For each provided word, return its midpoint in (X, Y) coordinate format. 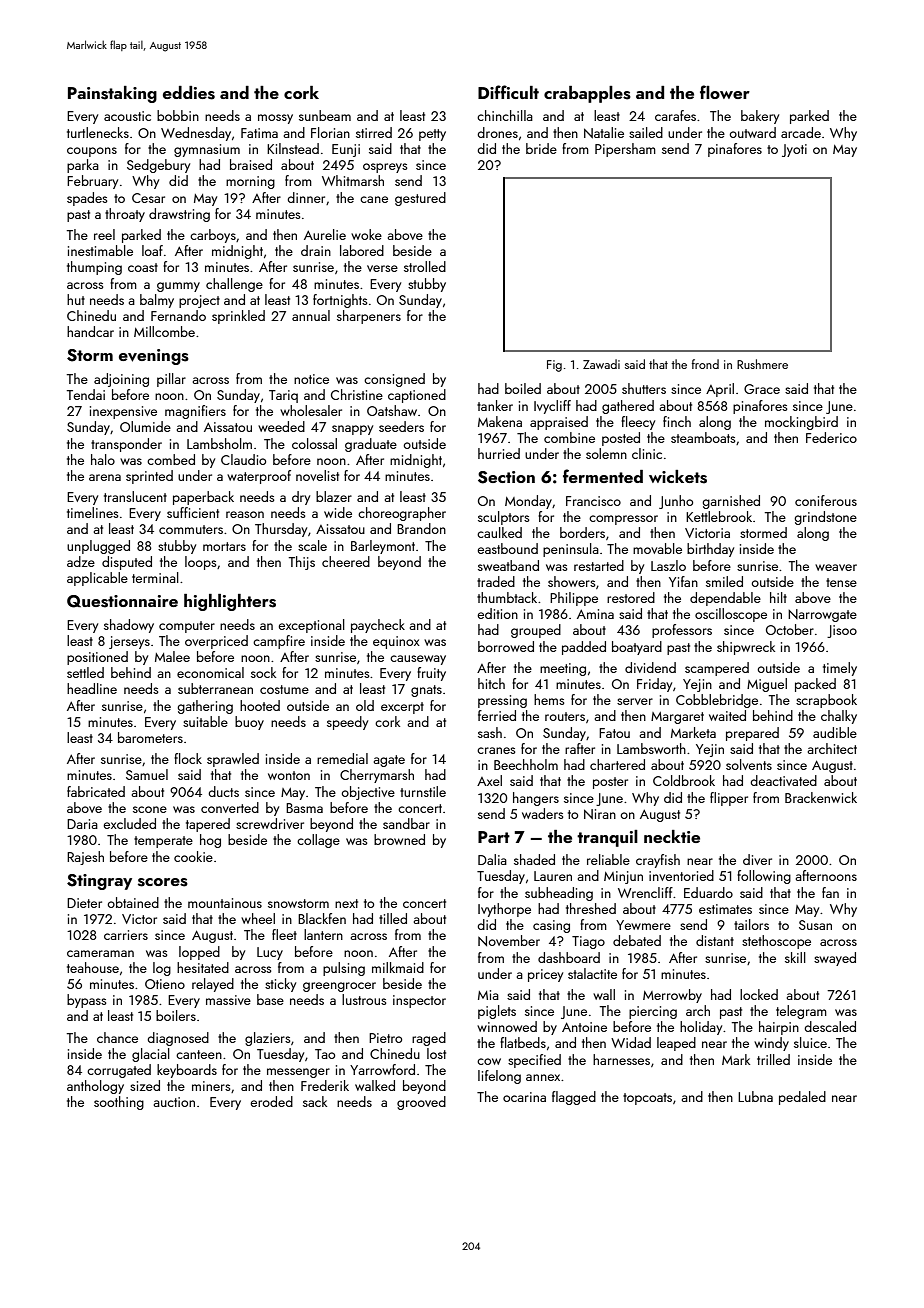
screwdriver (270, 823)
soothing (119, 1103)
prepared (752, 734)
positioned (97, 658)
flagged (574, 1098)
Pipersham (625, 150)
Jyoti (794, 150)
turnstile (423, 791)
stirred (374, 132)
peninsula (571, 550)
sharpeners (369, 317)
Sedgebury (158, 166)
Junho (676, 502)
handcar (90, 331)
